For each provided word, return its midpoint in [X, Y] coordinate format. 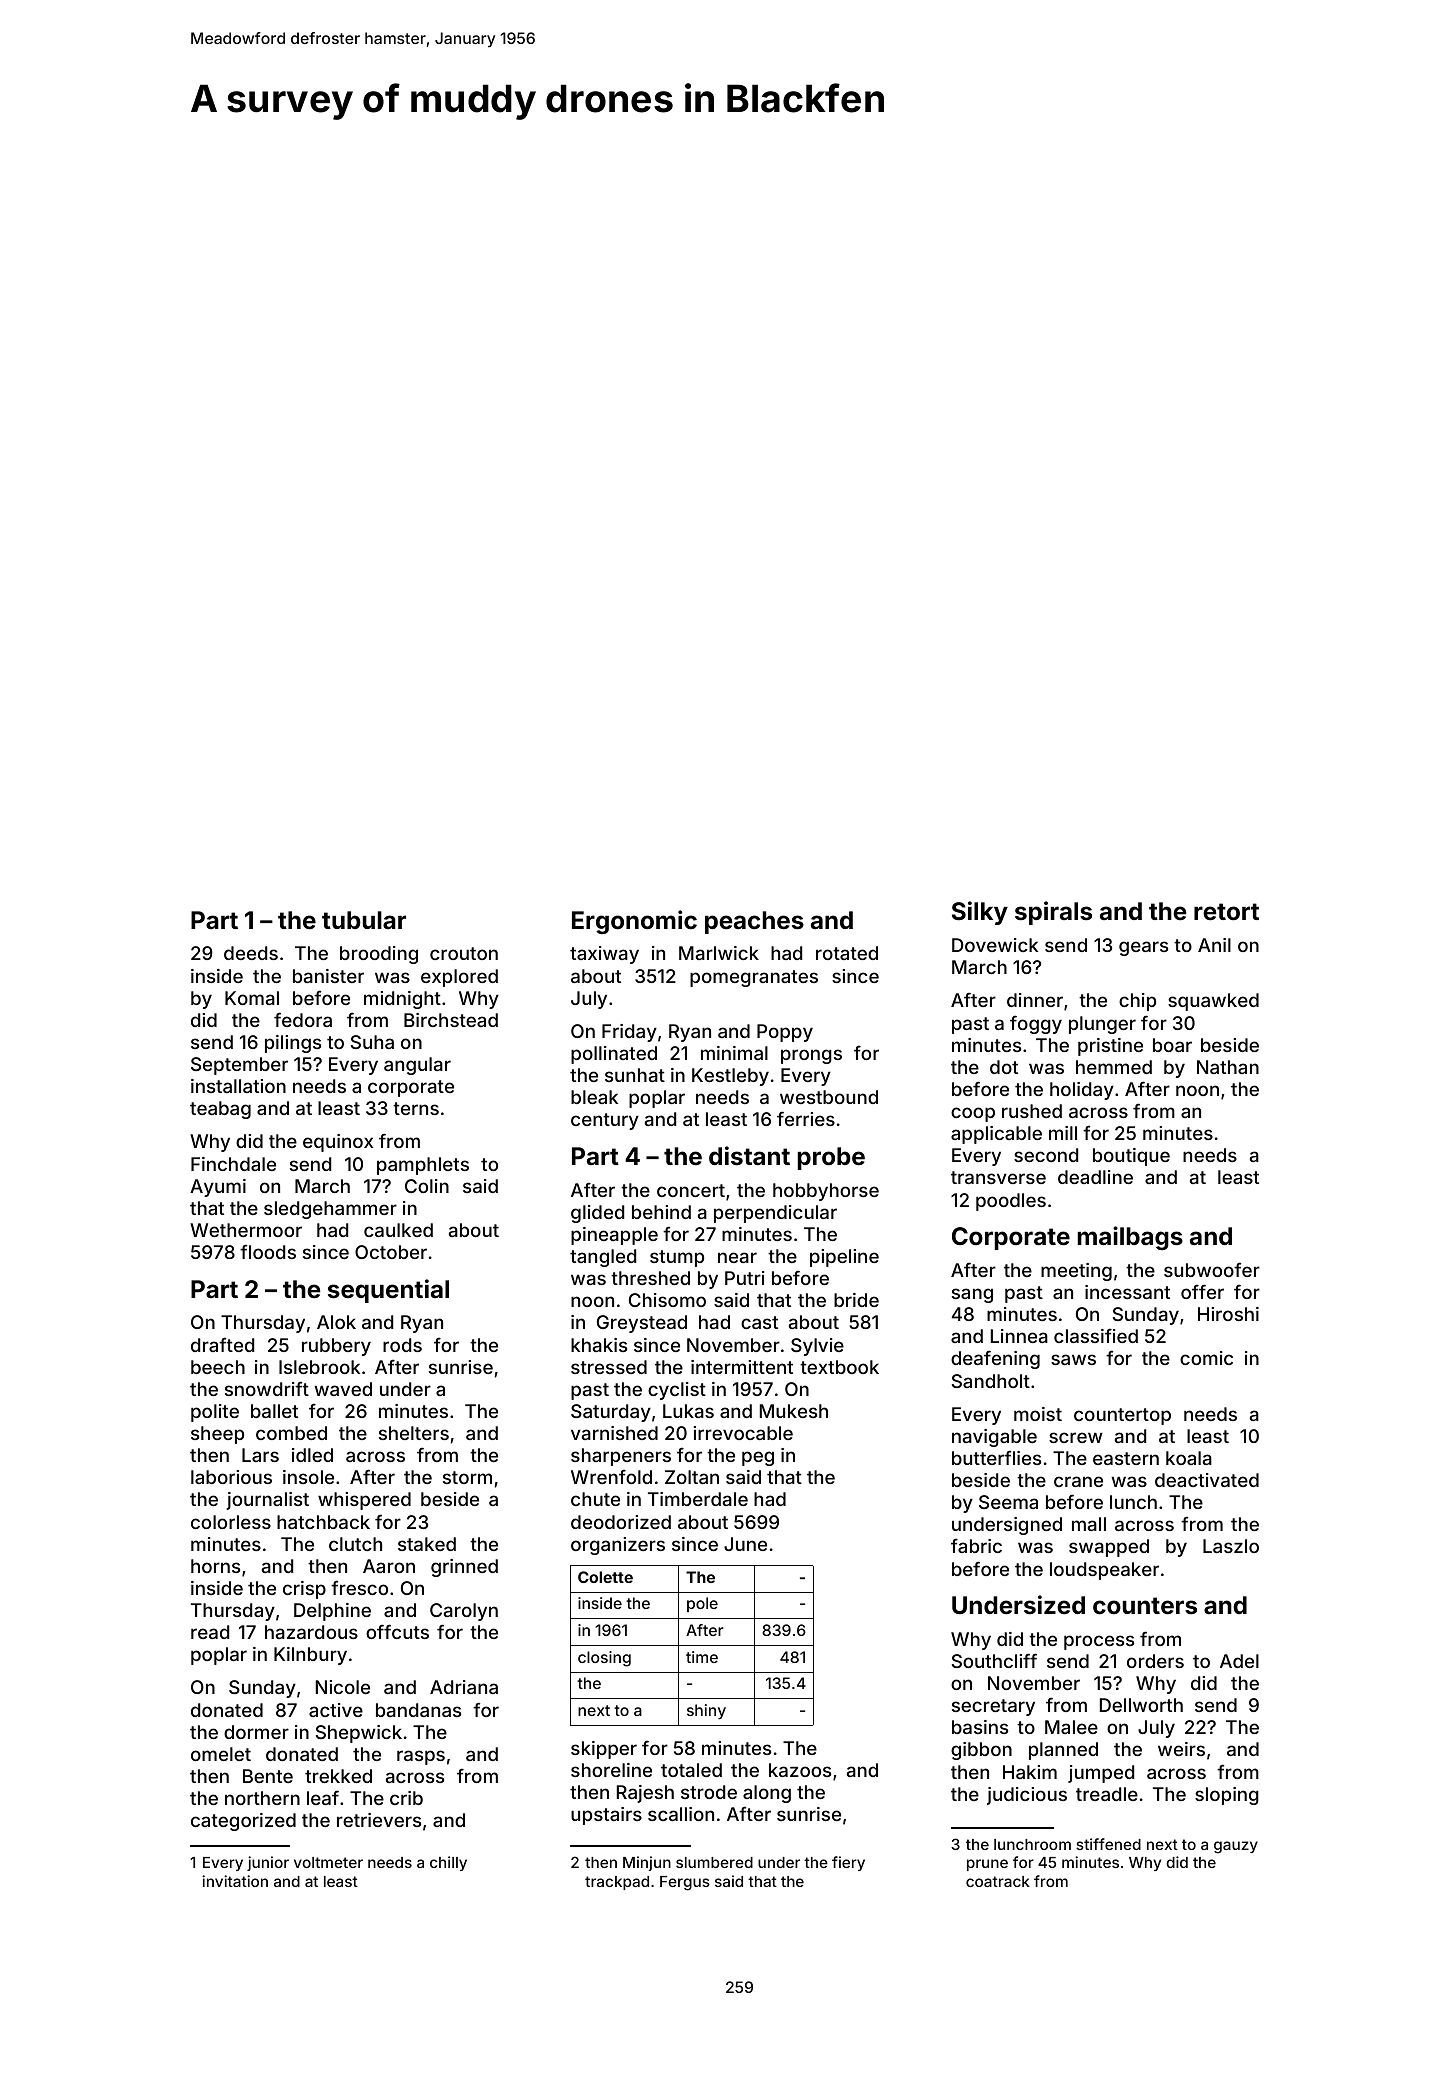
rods [402, 1345]
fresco [359, 1587]
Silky [980, 913]
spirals [1053, 913]
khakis [599, 1345]
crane [1078, 1481]
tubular [364, 920]
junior [268, 1863]
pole [702, 1604]
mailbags [1130, 1238]
